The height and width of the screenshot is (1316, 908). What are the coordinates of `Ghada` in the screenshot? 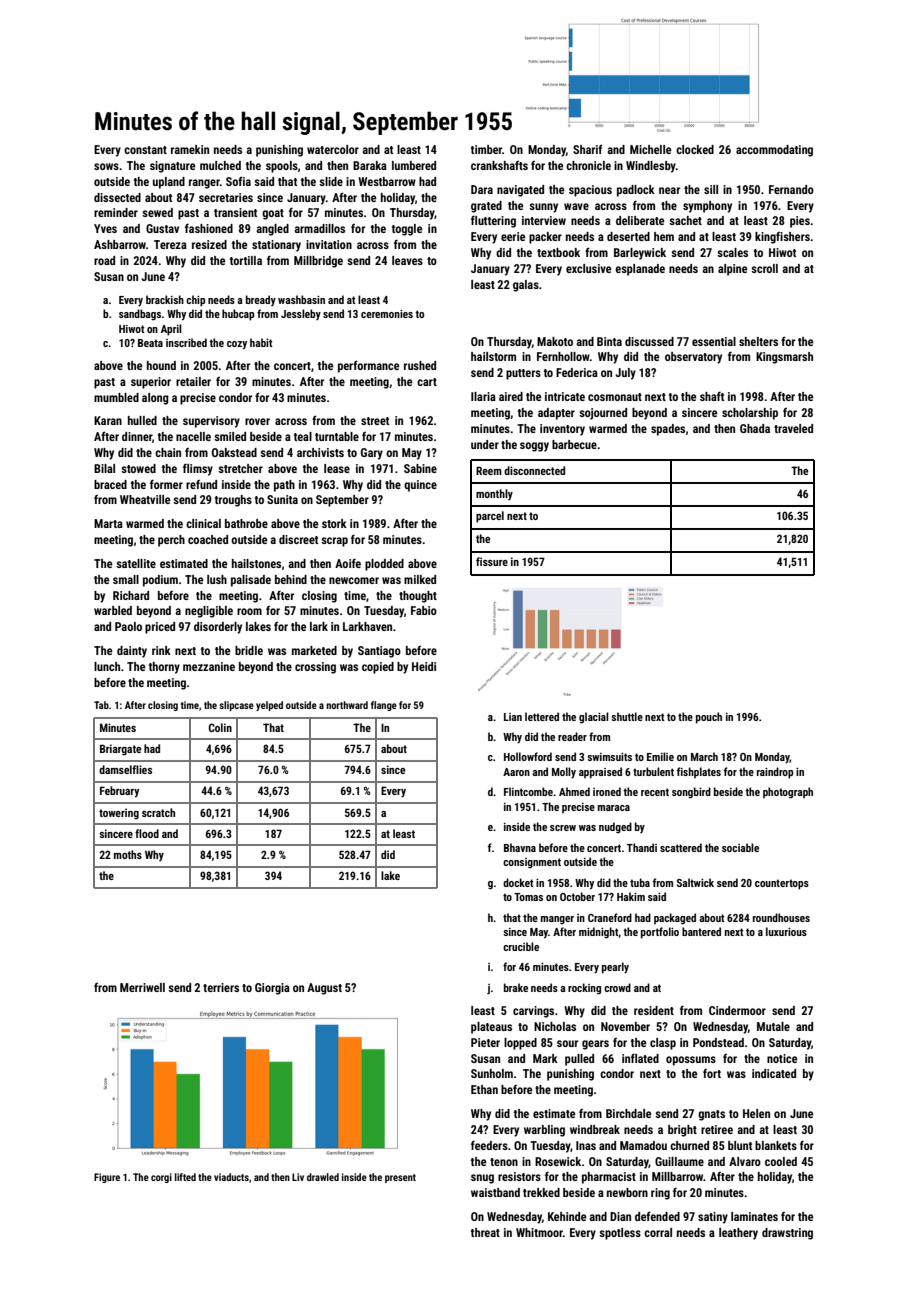 It's located at (755, 428).
